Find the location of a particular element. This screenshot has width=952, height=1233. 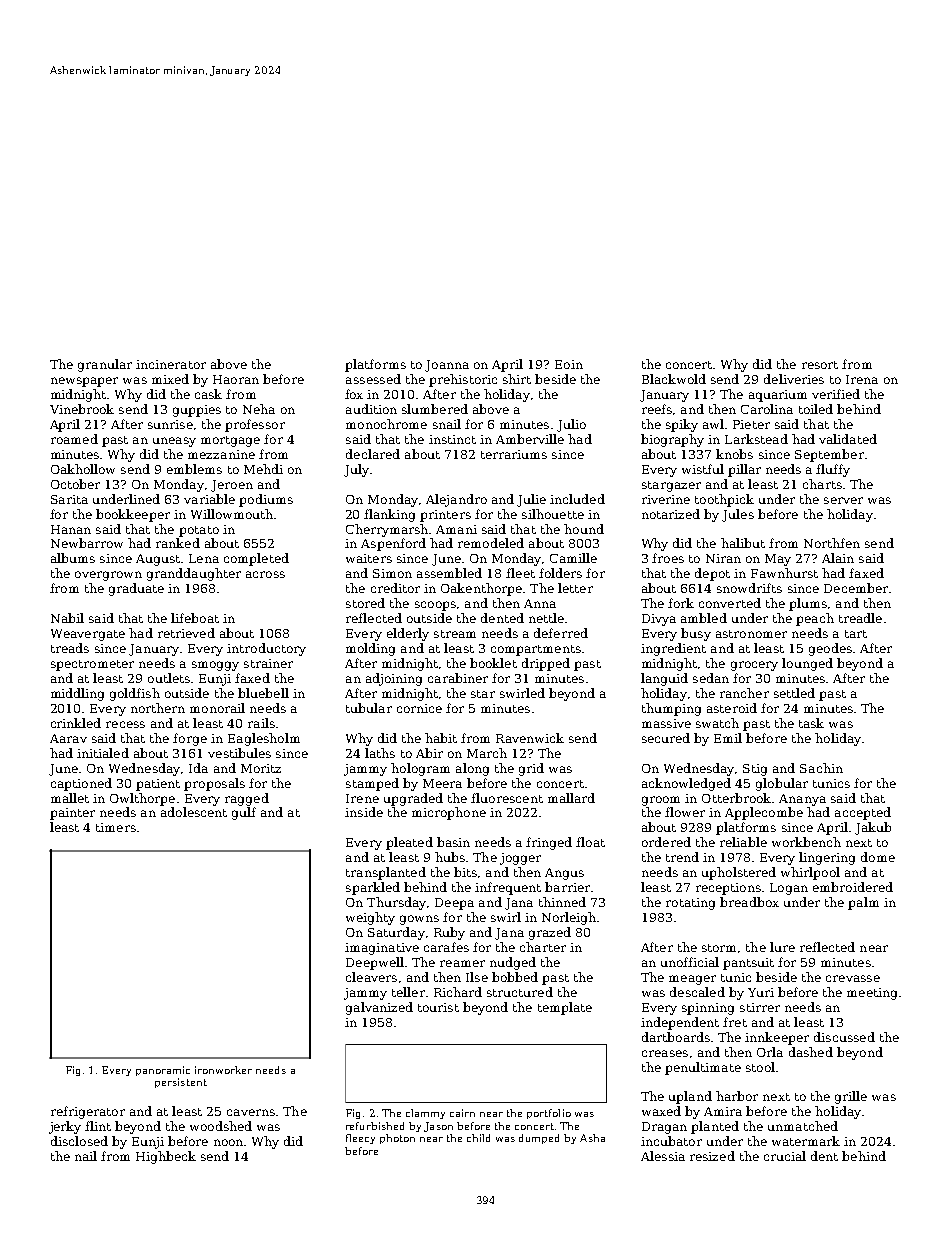

portfolio is located at coordinates (549, 1114).
